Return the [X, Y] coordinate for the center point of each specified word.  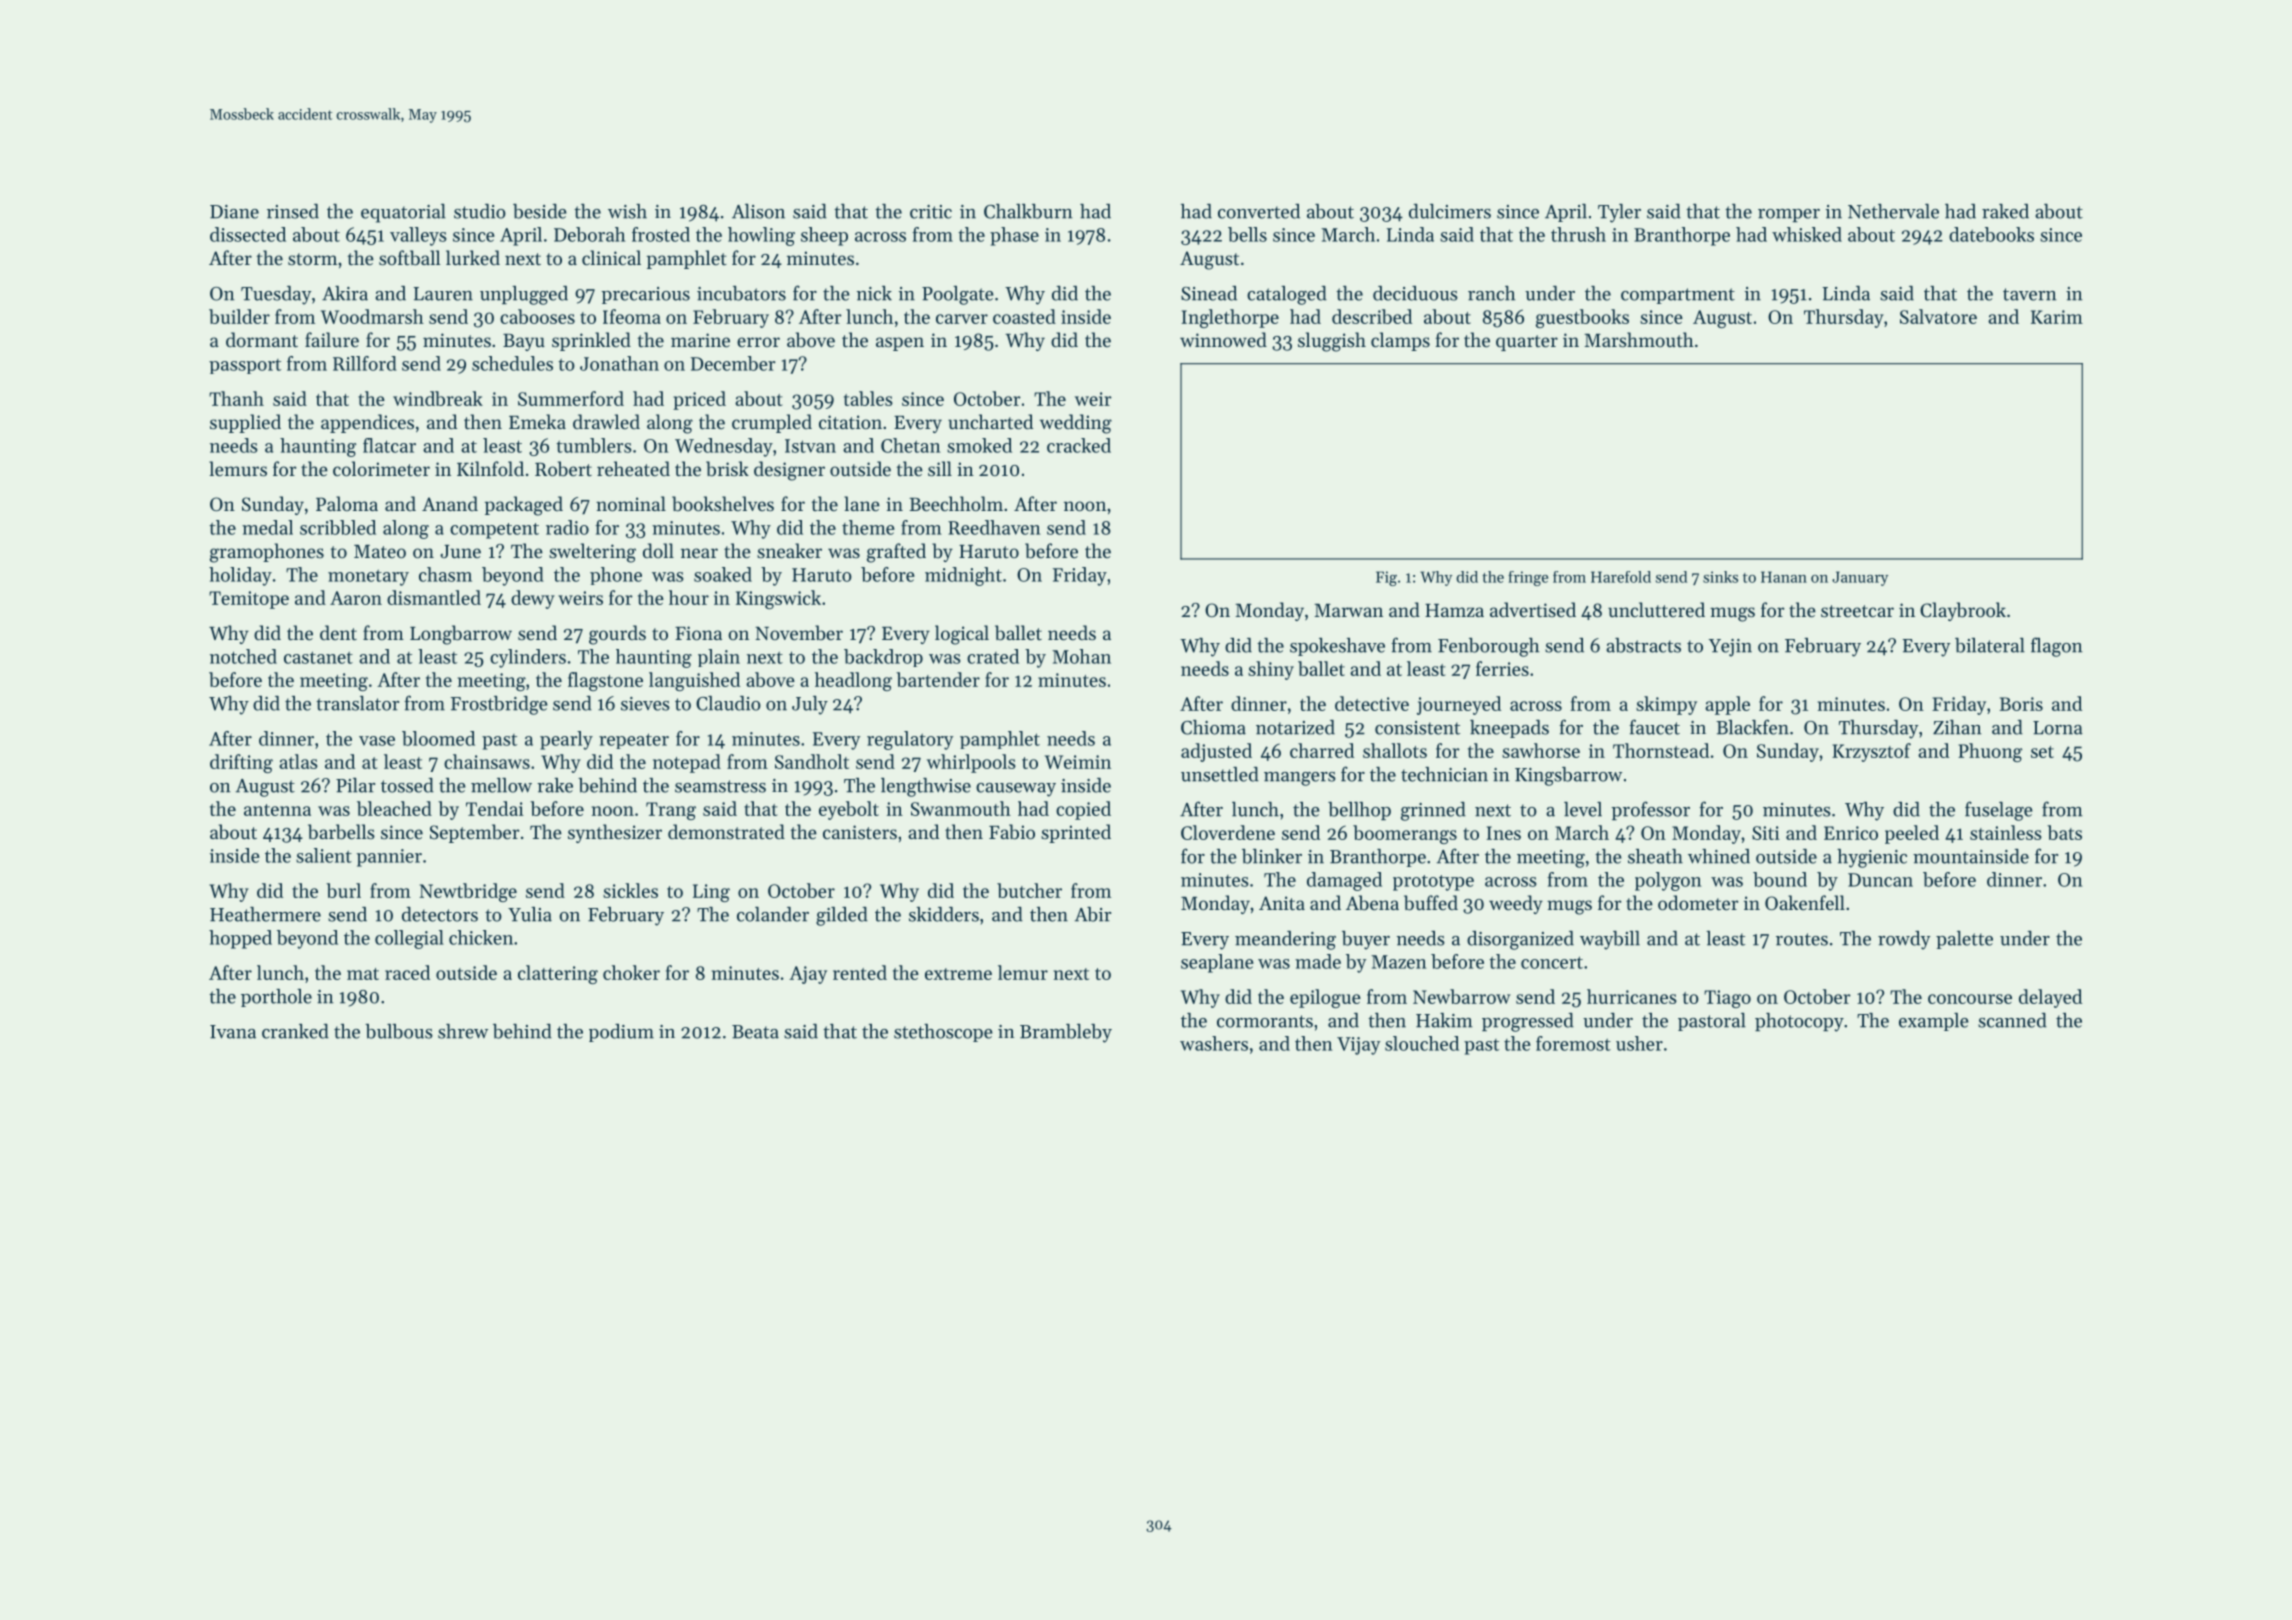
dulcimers [1450, 211]
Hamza [1454, 610]
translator [357, 703]
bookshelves [723, 504]
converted [1259, 211]
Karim [2057, 317]
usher [1639, 1043]
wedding [1076, 424]
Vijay [1359, 1046]
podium [621, 1033]
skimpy [1666, 705]
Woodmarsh [372, 316]
